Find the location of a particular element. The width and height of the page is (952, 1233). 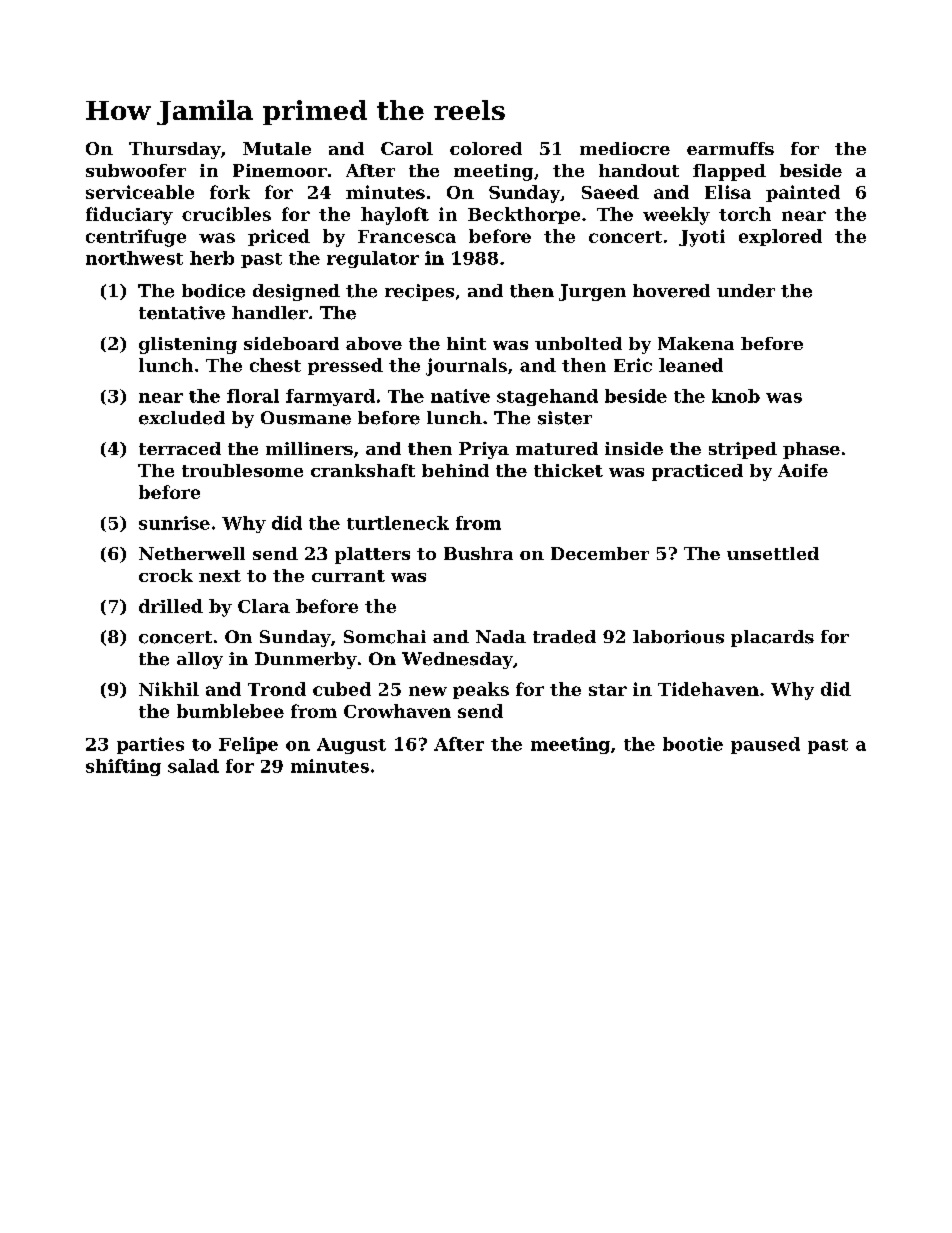

crankshaft is located at coordinates (363, 470).
